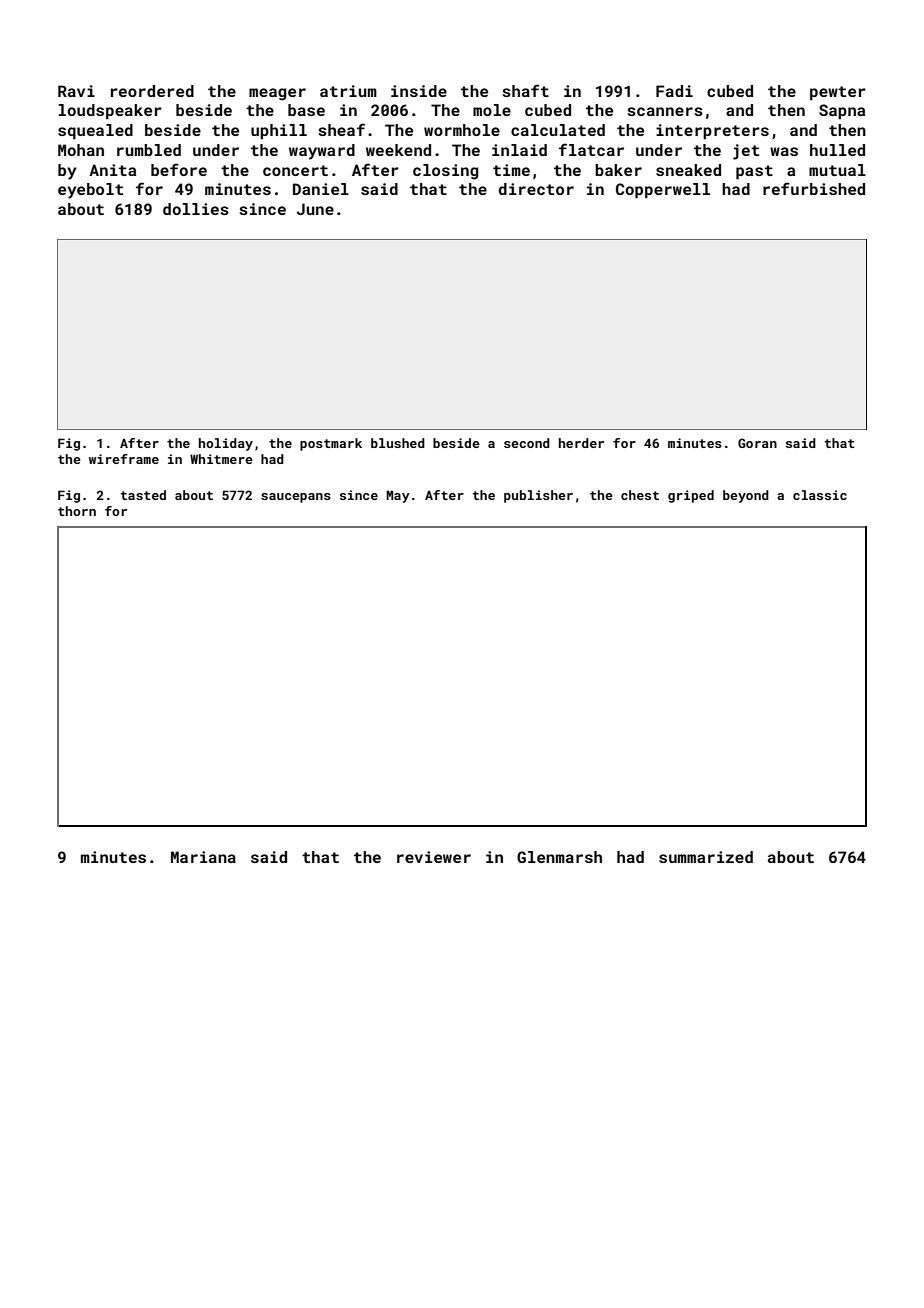 This screenshot has height=1308, width=924. What do you see at coordinates (124, 459) in the screenshot?
I see `wireframe` at bounding box center [124, 459].
